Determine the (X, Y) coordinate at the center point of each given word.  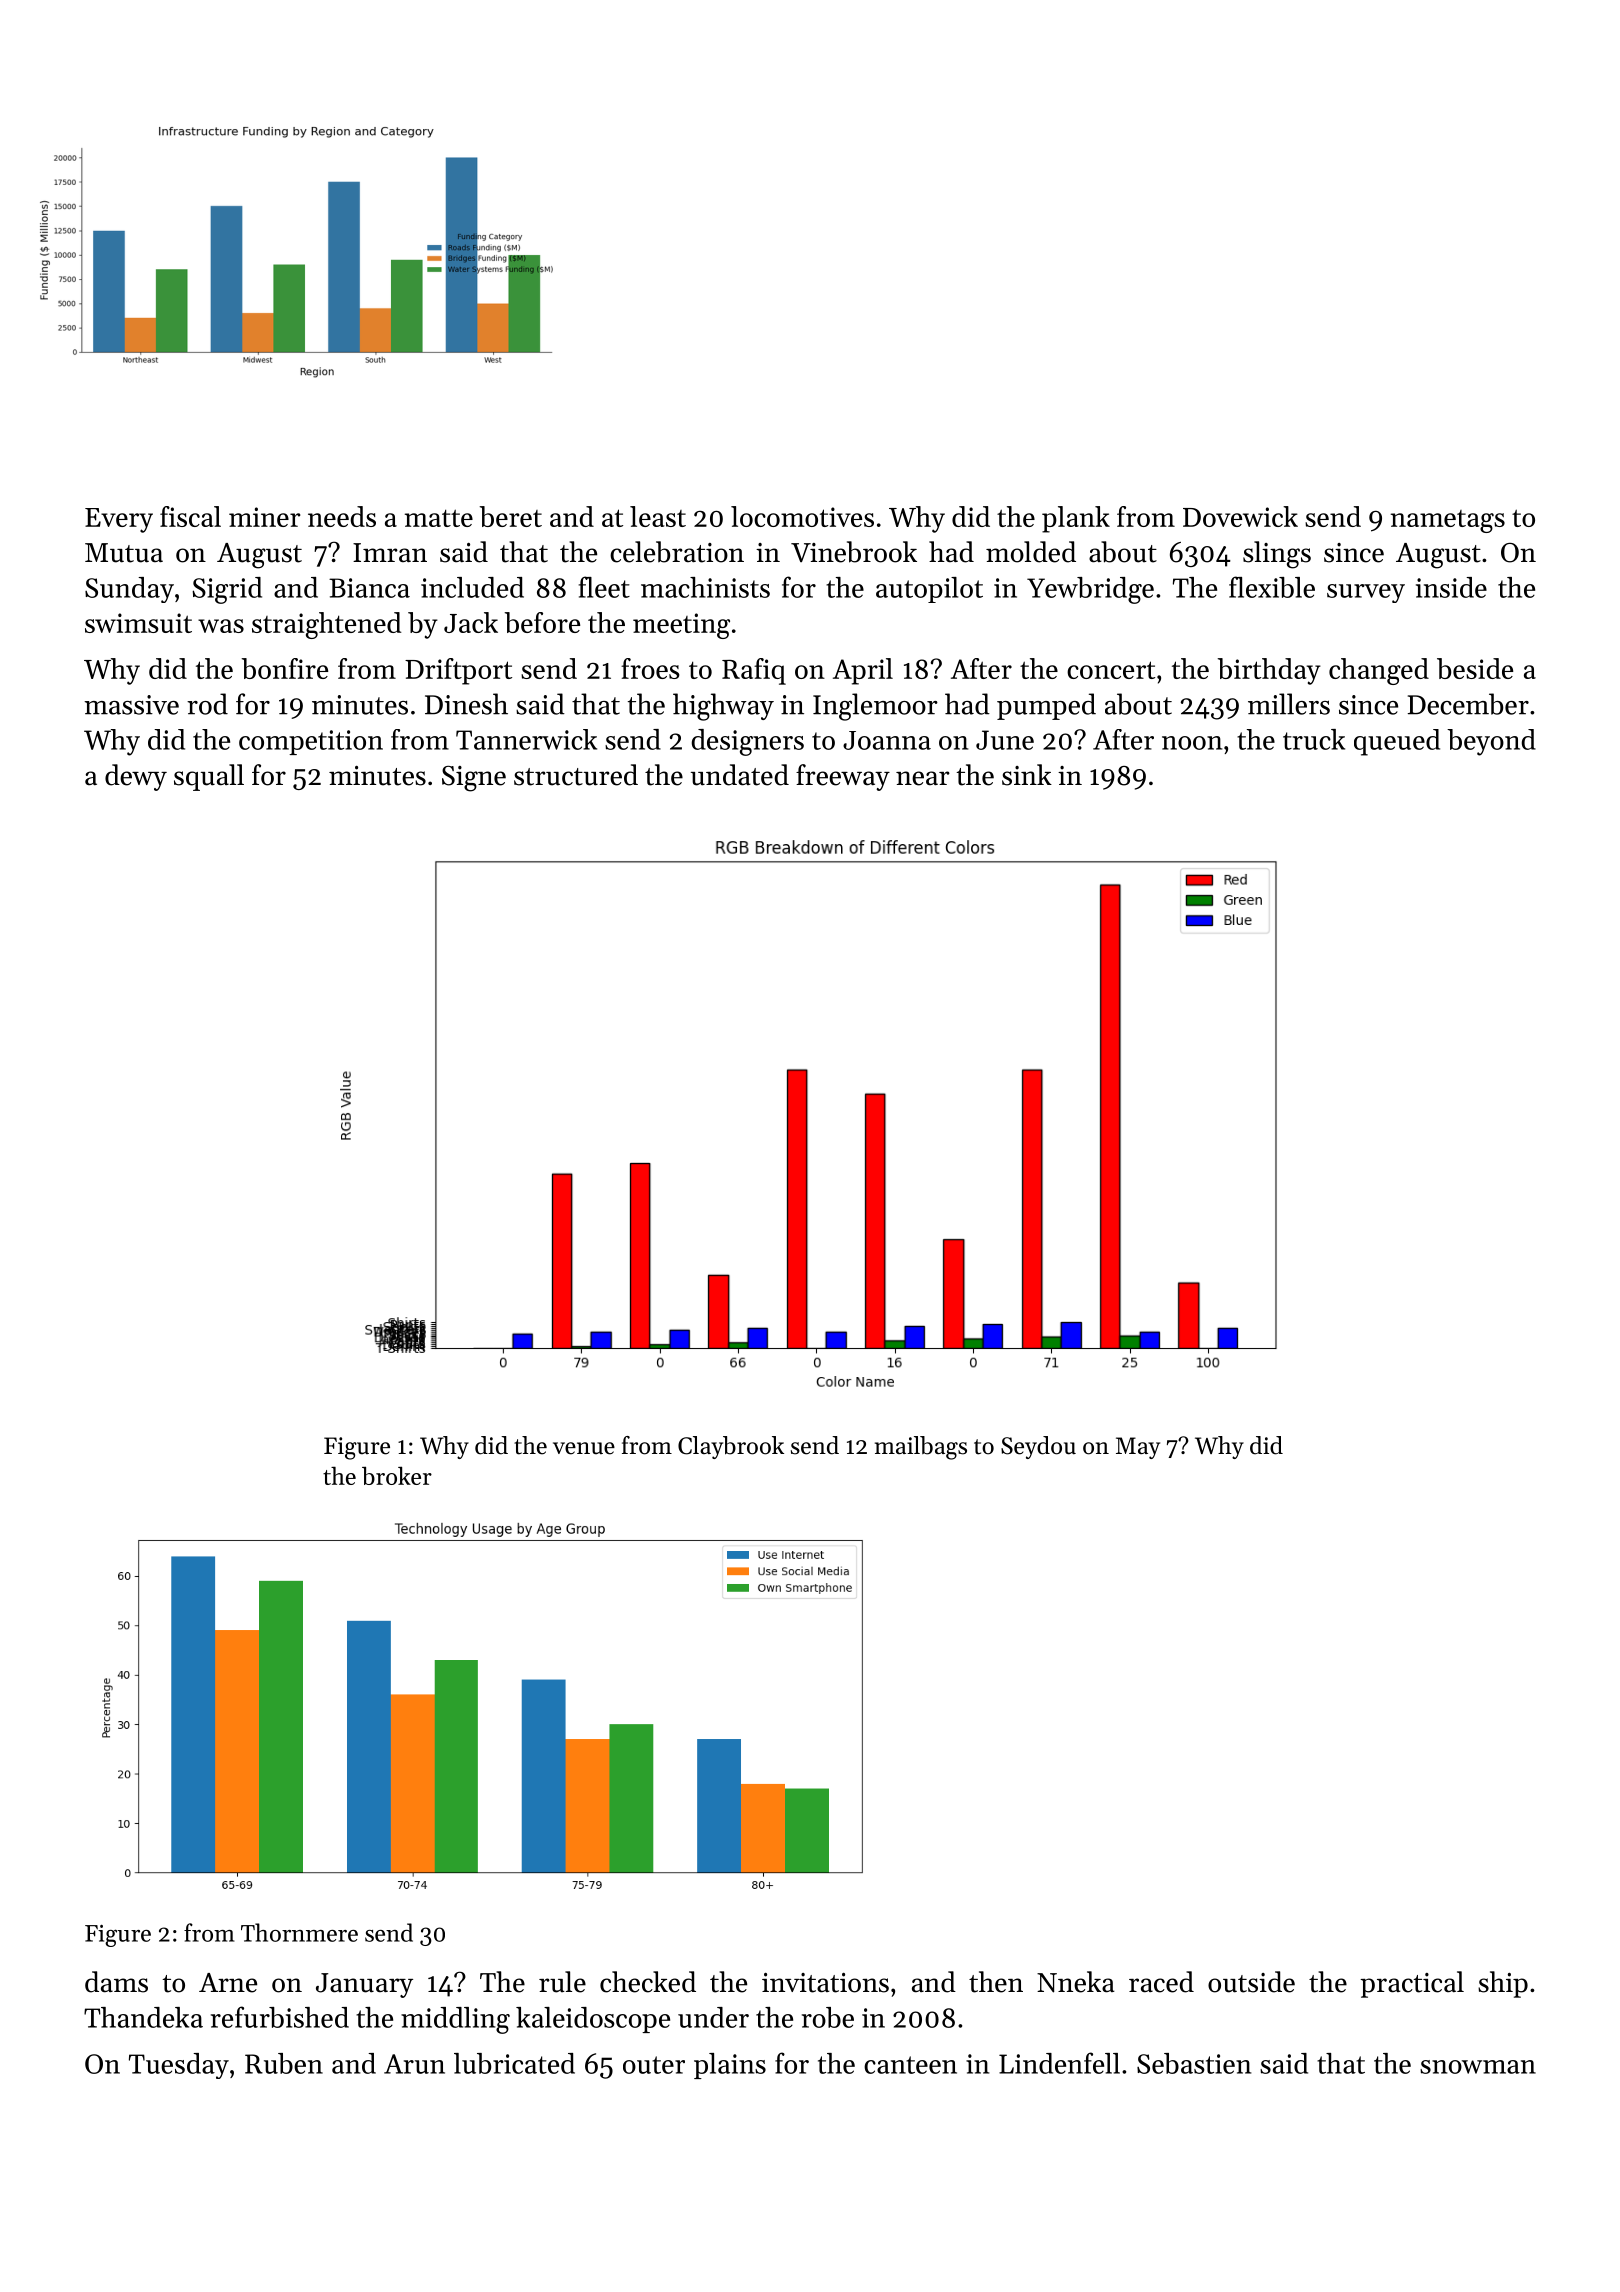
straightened (326, 625)
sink (1027, 775)
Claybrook (731, 1447)
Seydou (1038, 1447)
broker (397, 1475)
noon (1192, 743)
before (542, 622)
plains (730, 2066)
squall (209, 777)
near (923, 778)
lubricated (514, 2063)
